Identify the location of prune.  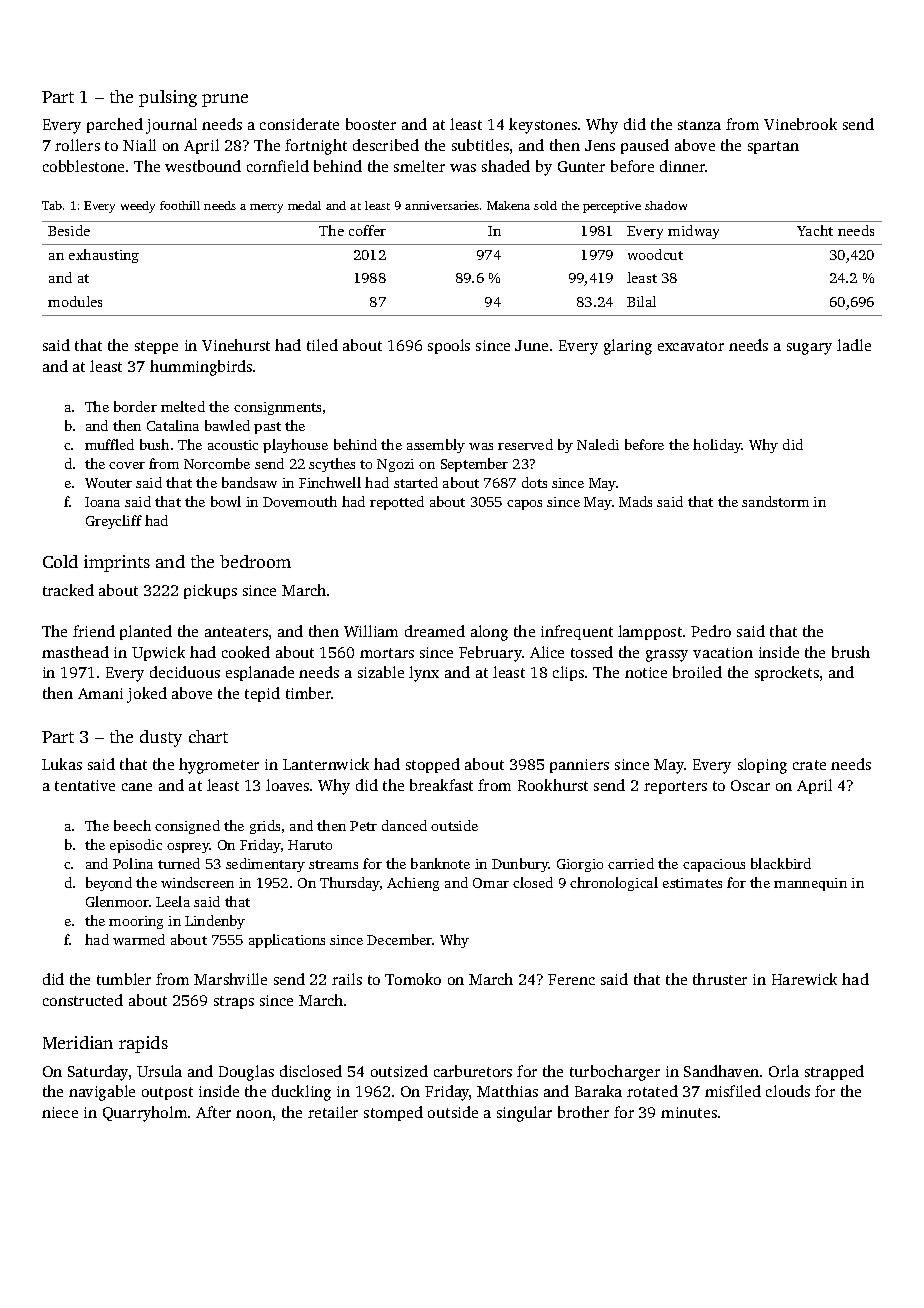
(225, 100).
